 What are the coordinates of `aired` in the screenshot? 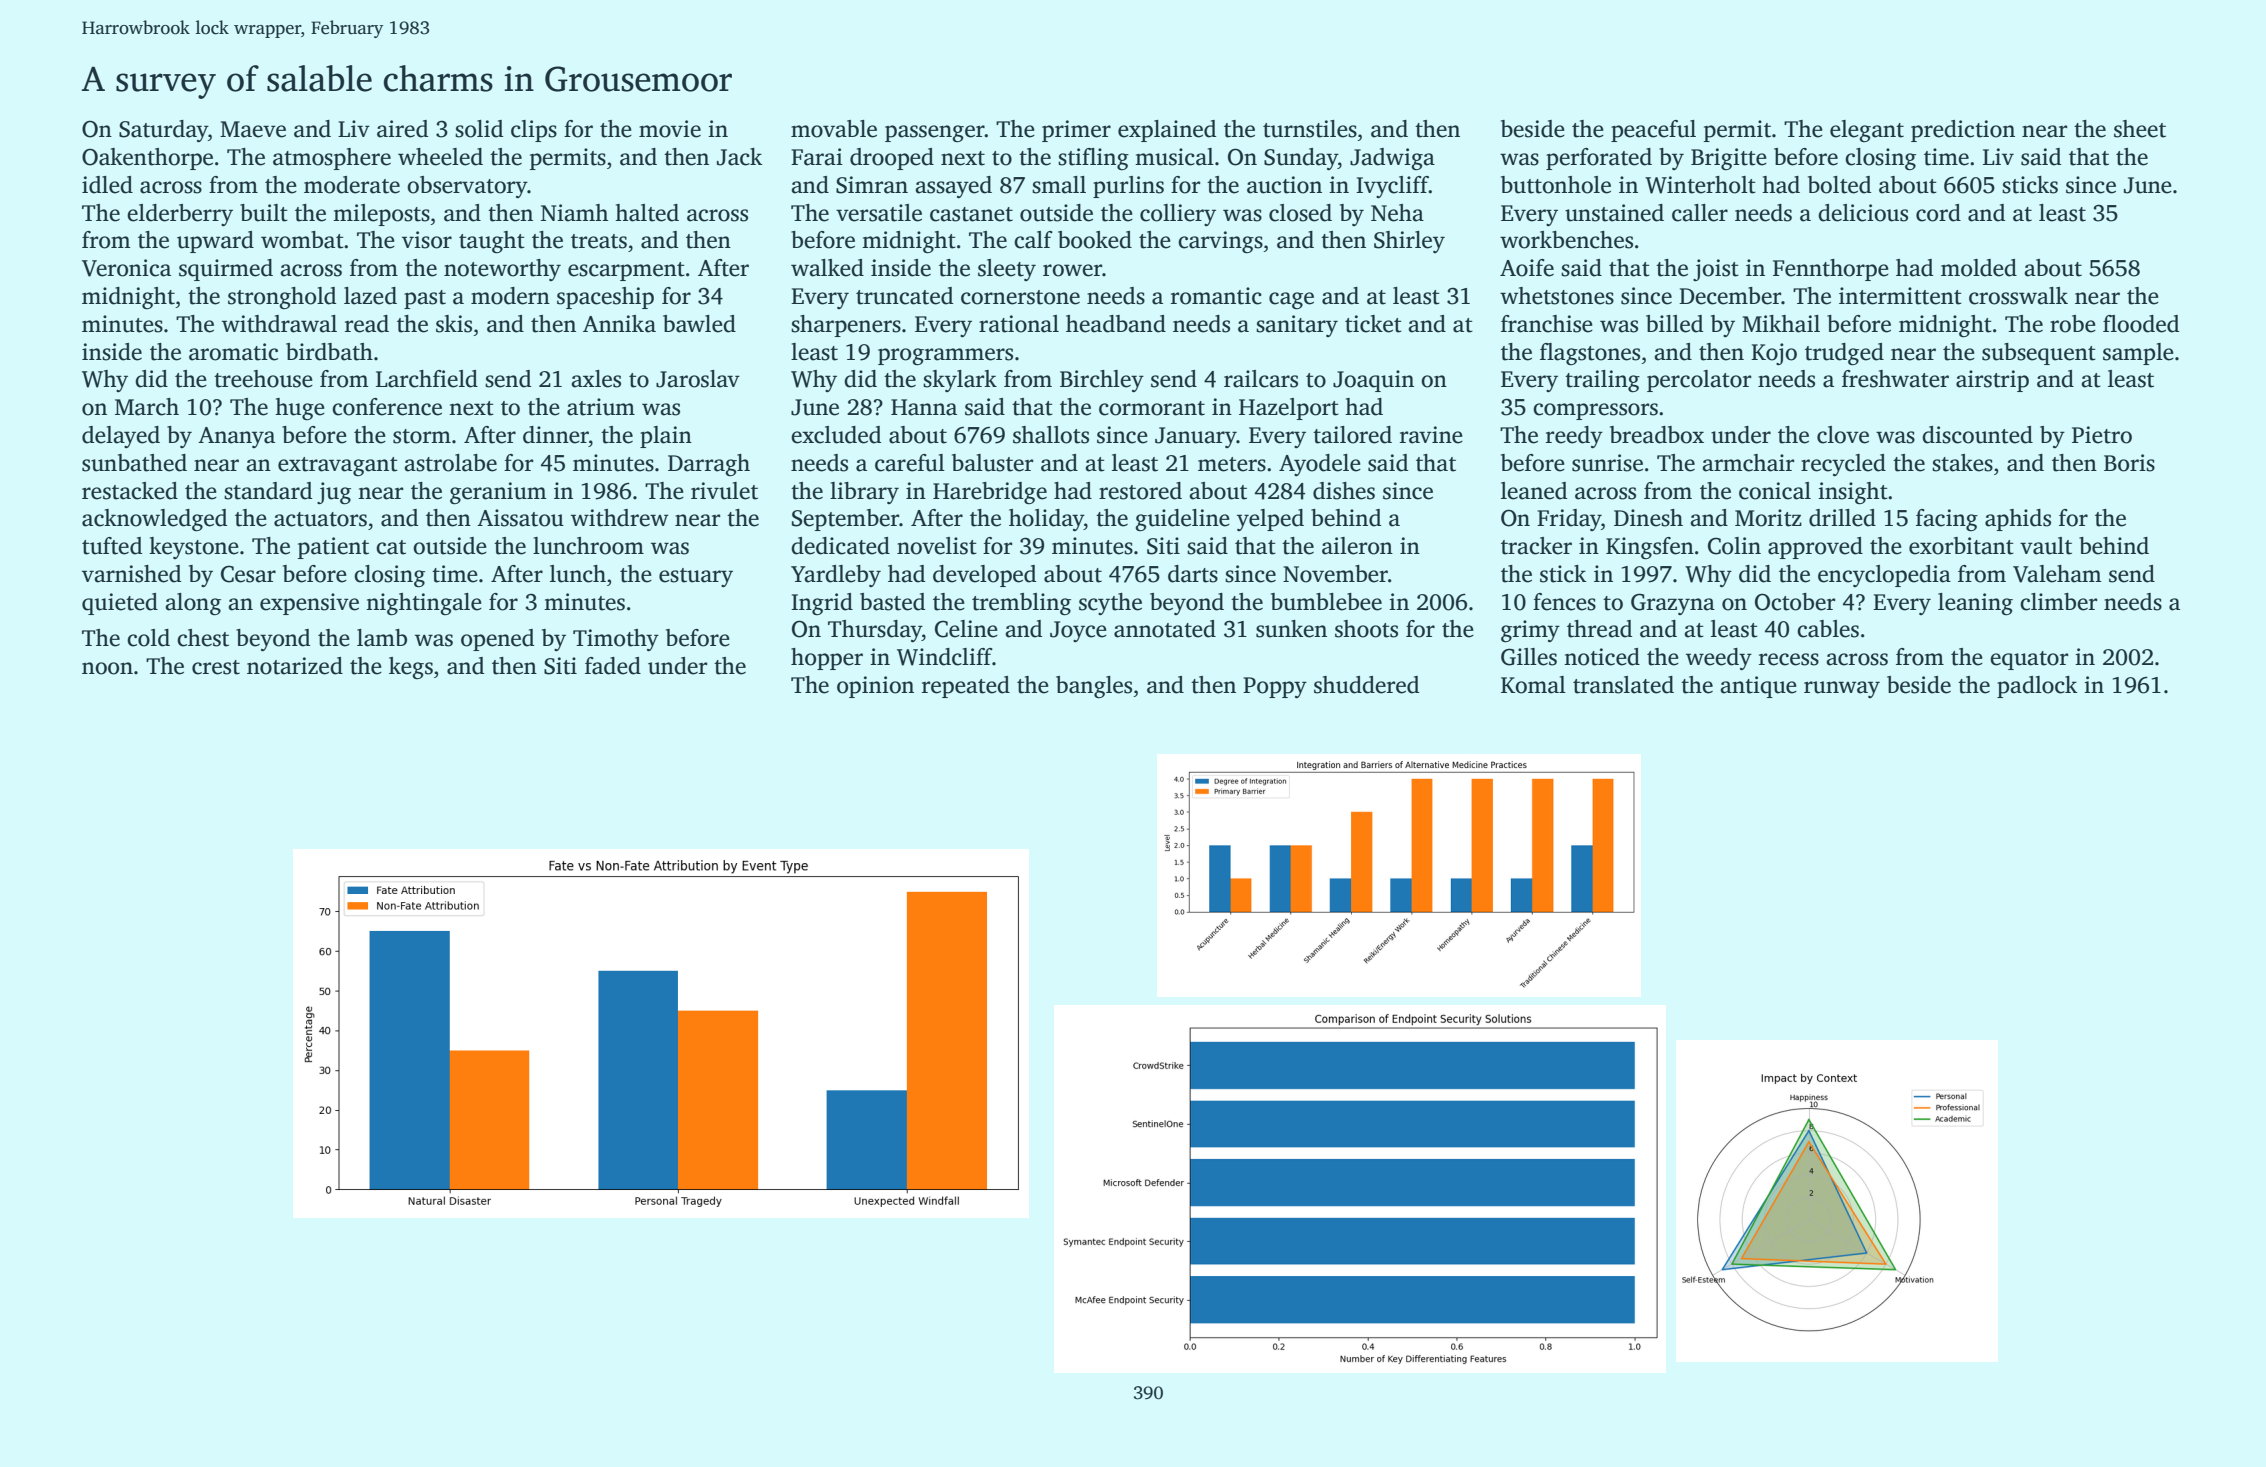 It's located at (402, 129).
